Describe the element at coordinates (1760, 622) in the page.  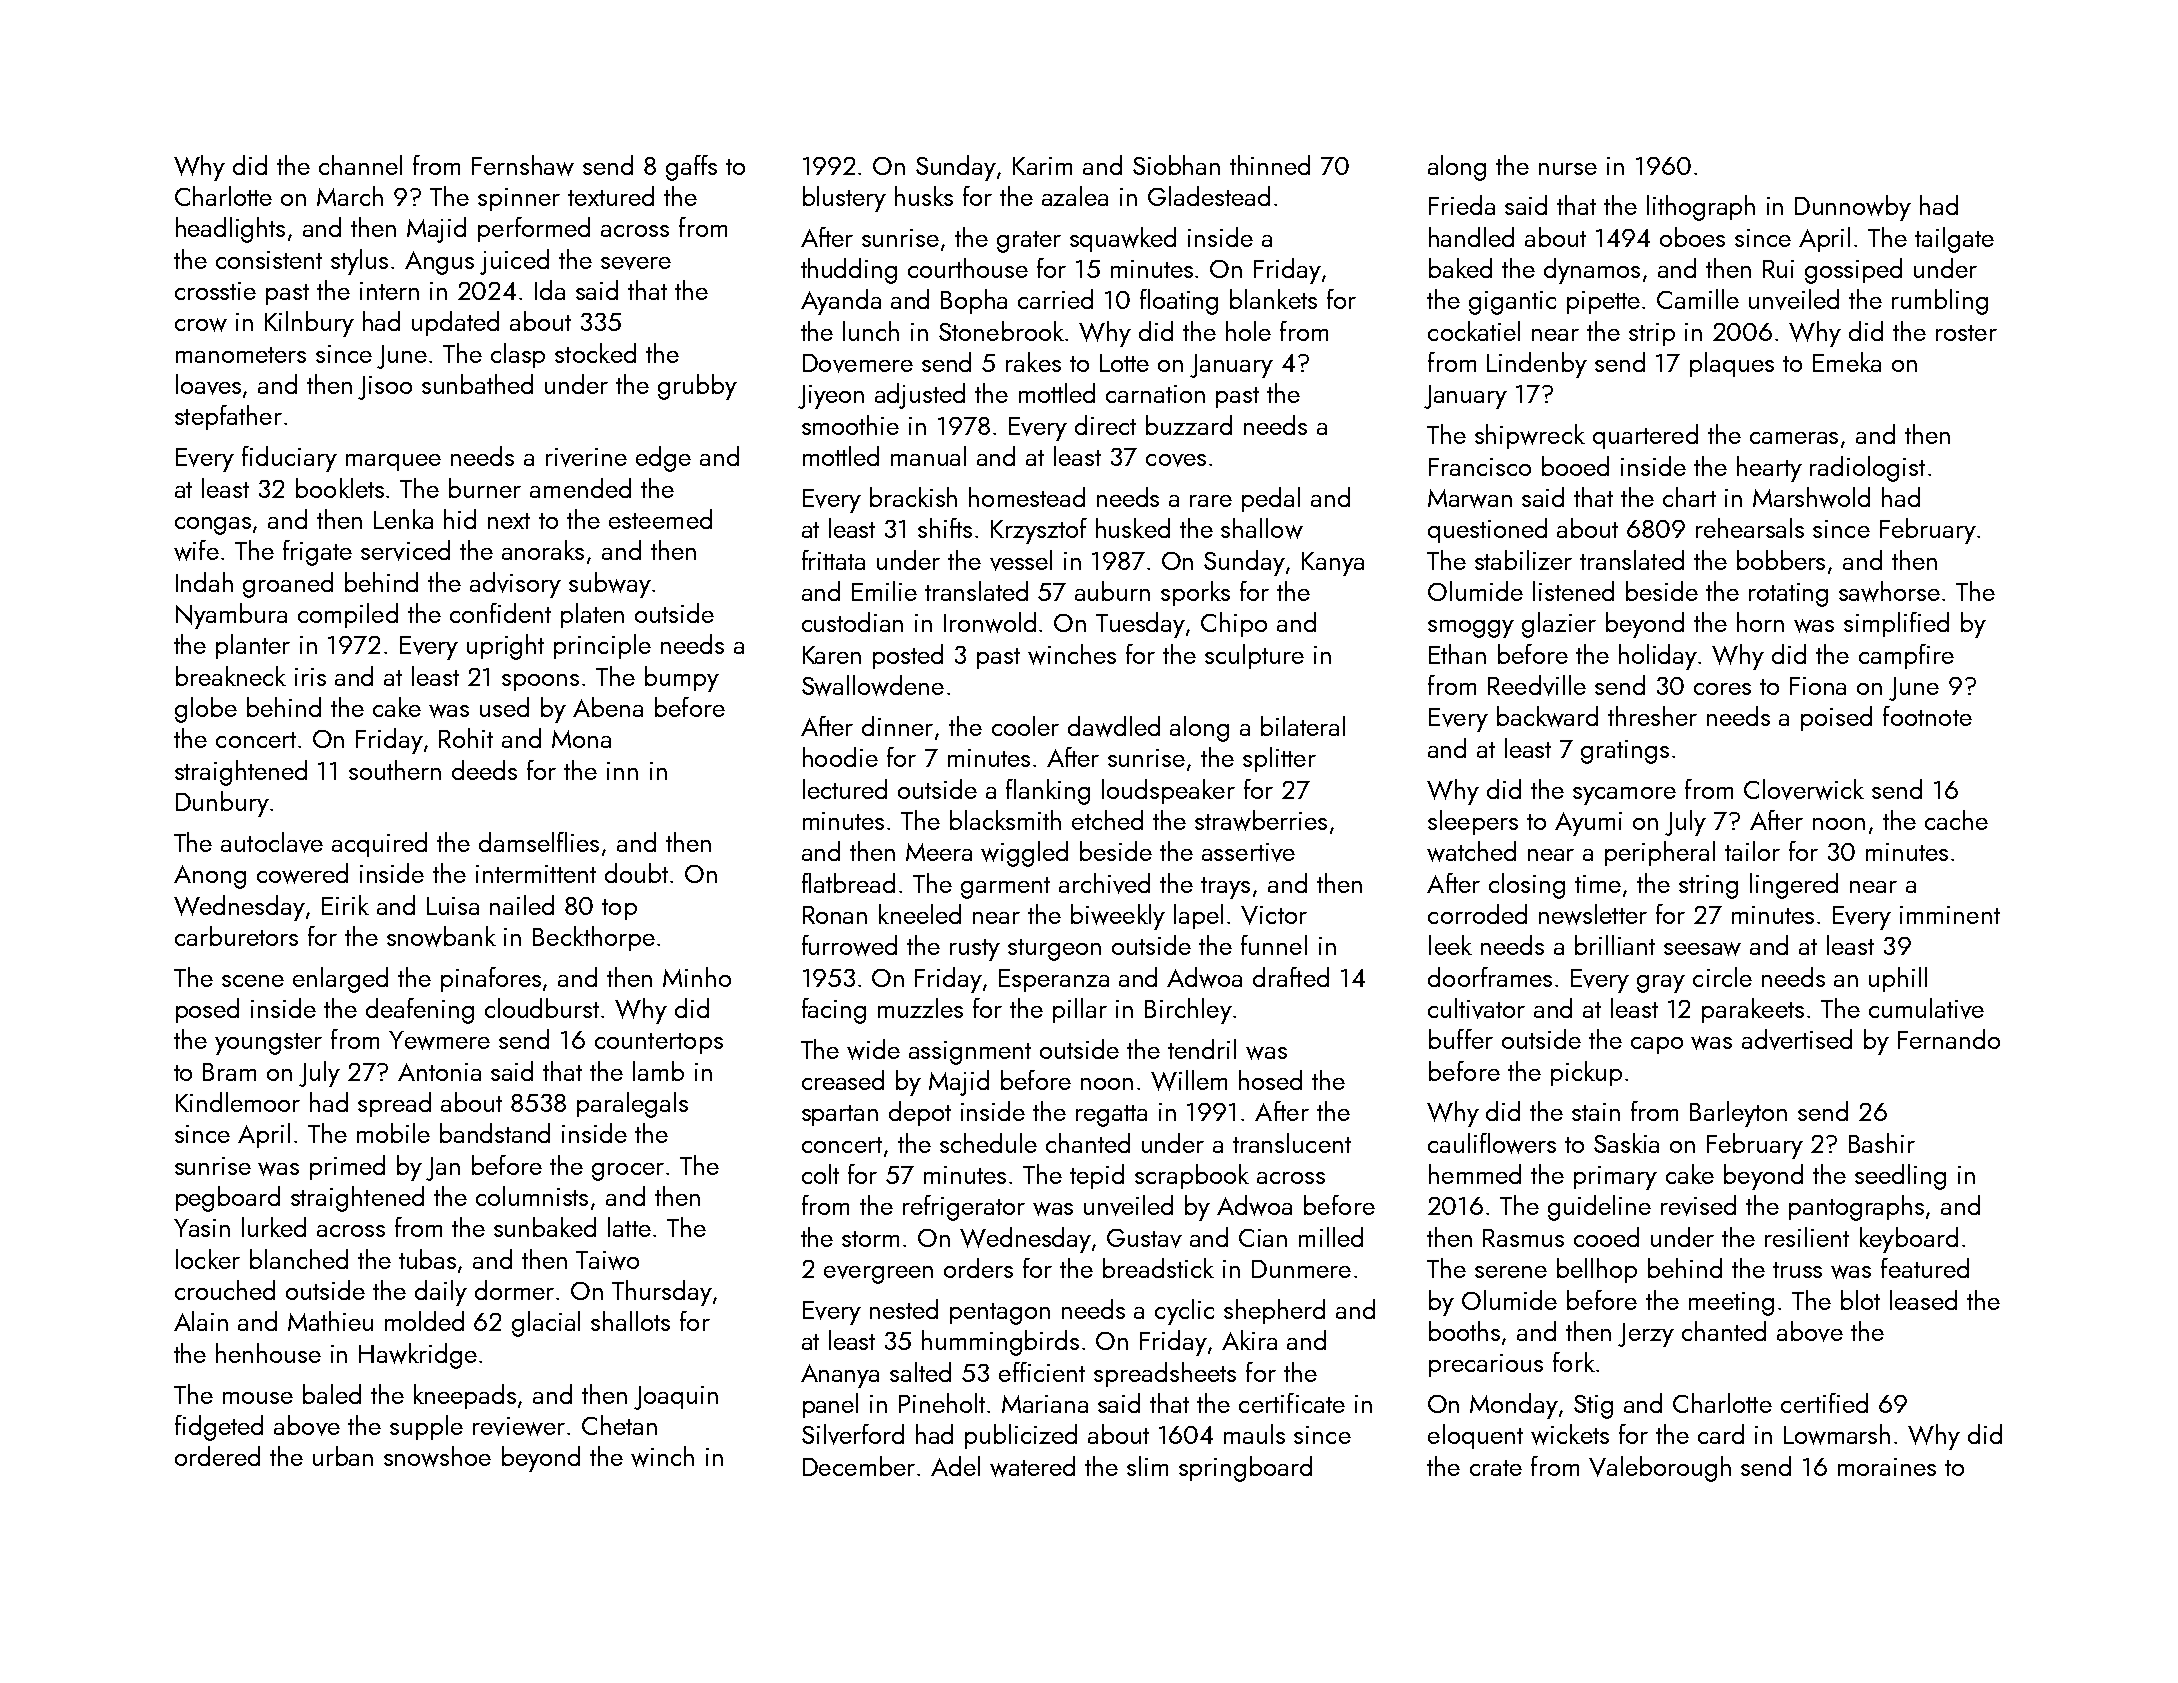
I see `horn` at that location.
